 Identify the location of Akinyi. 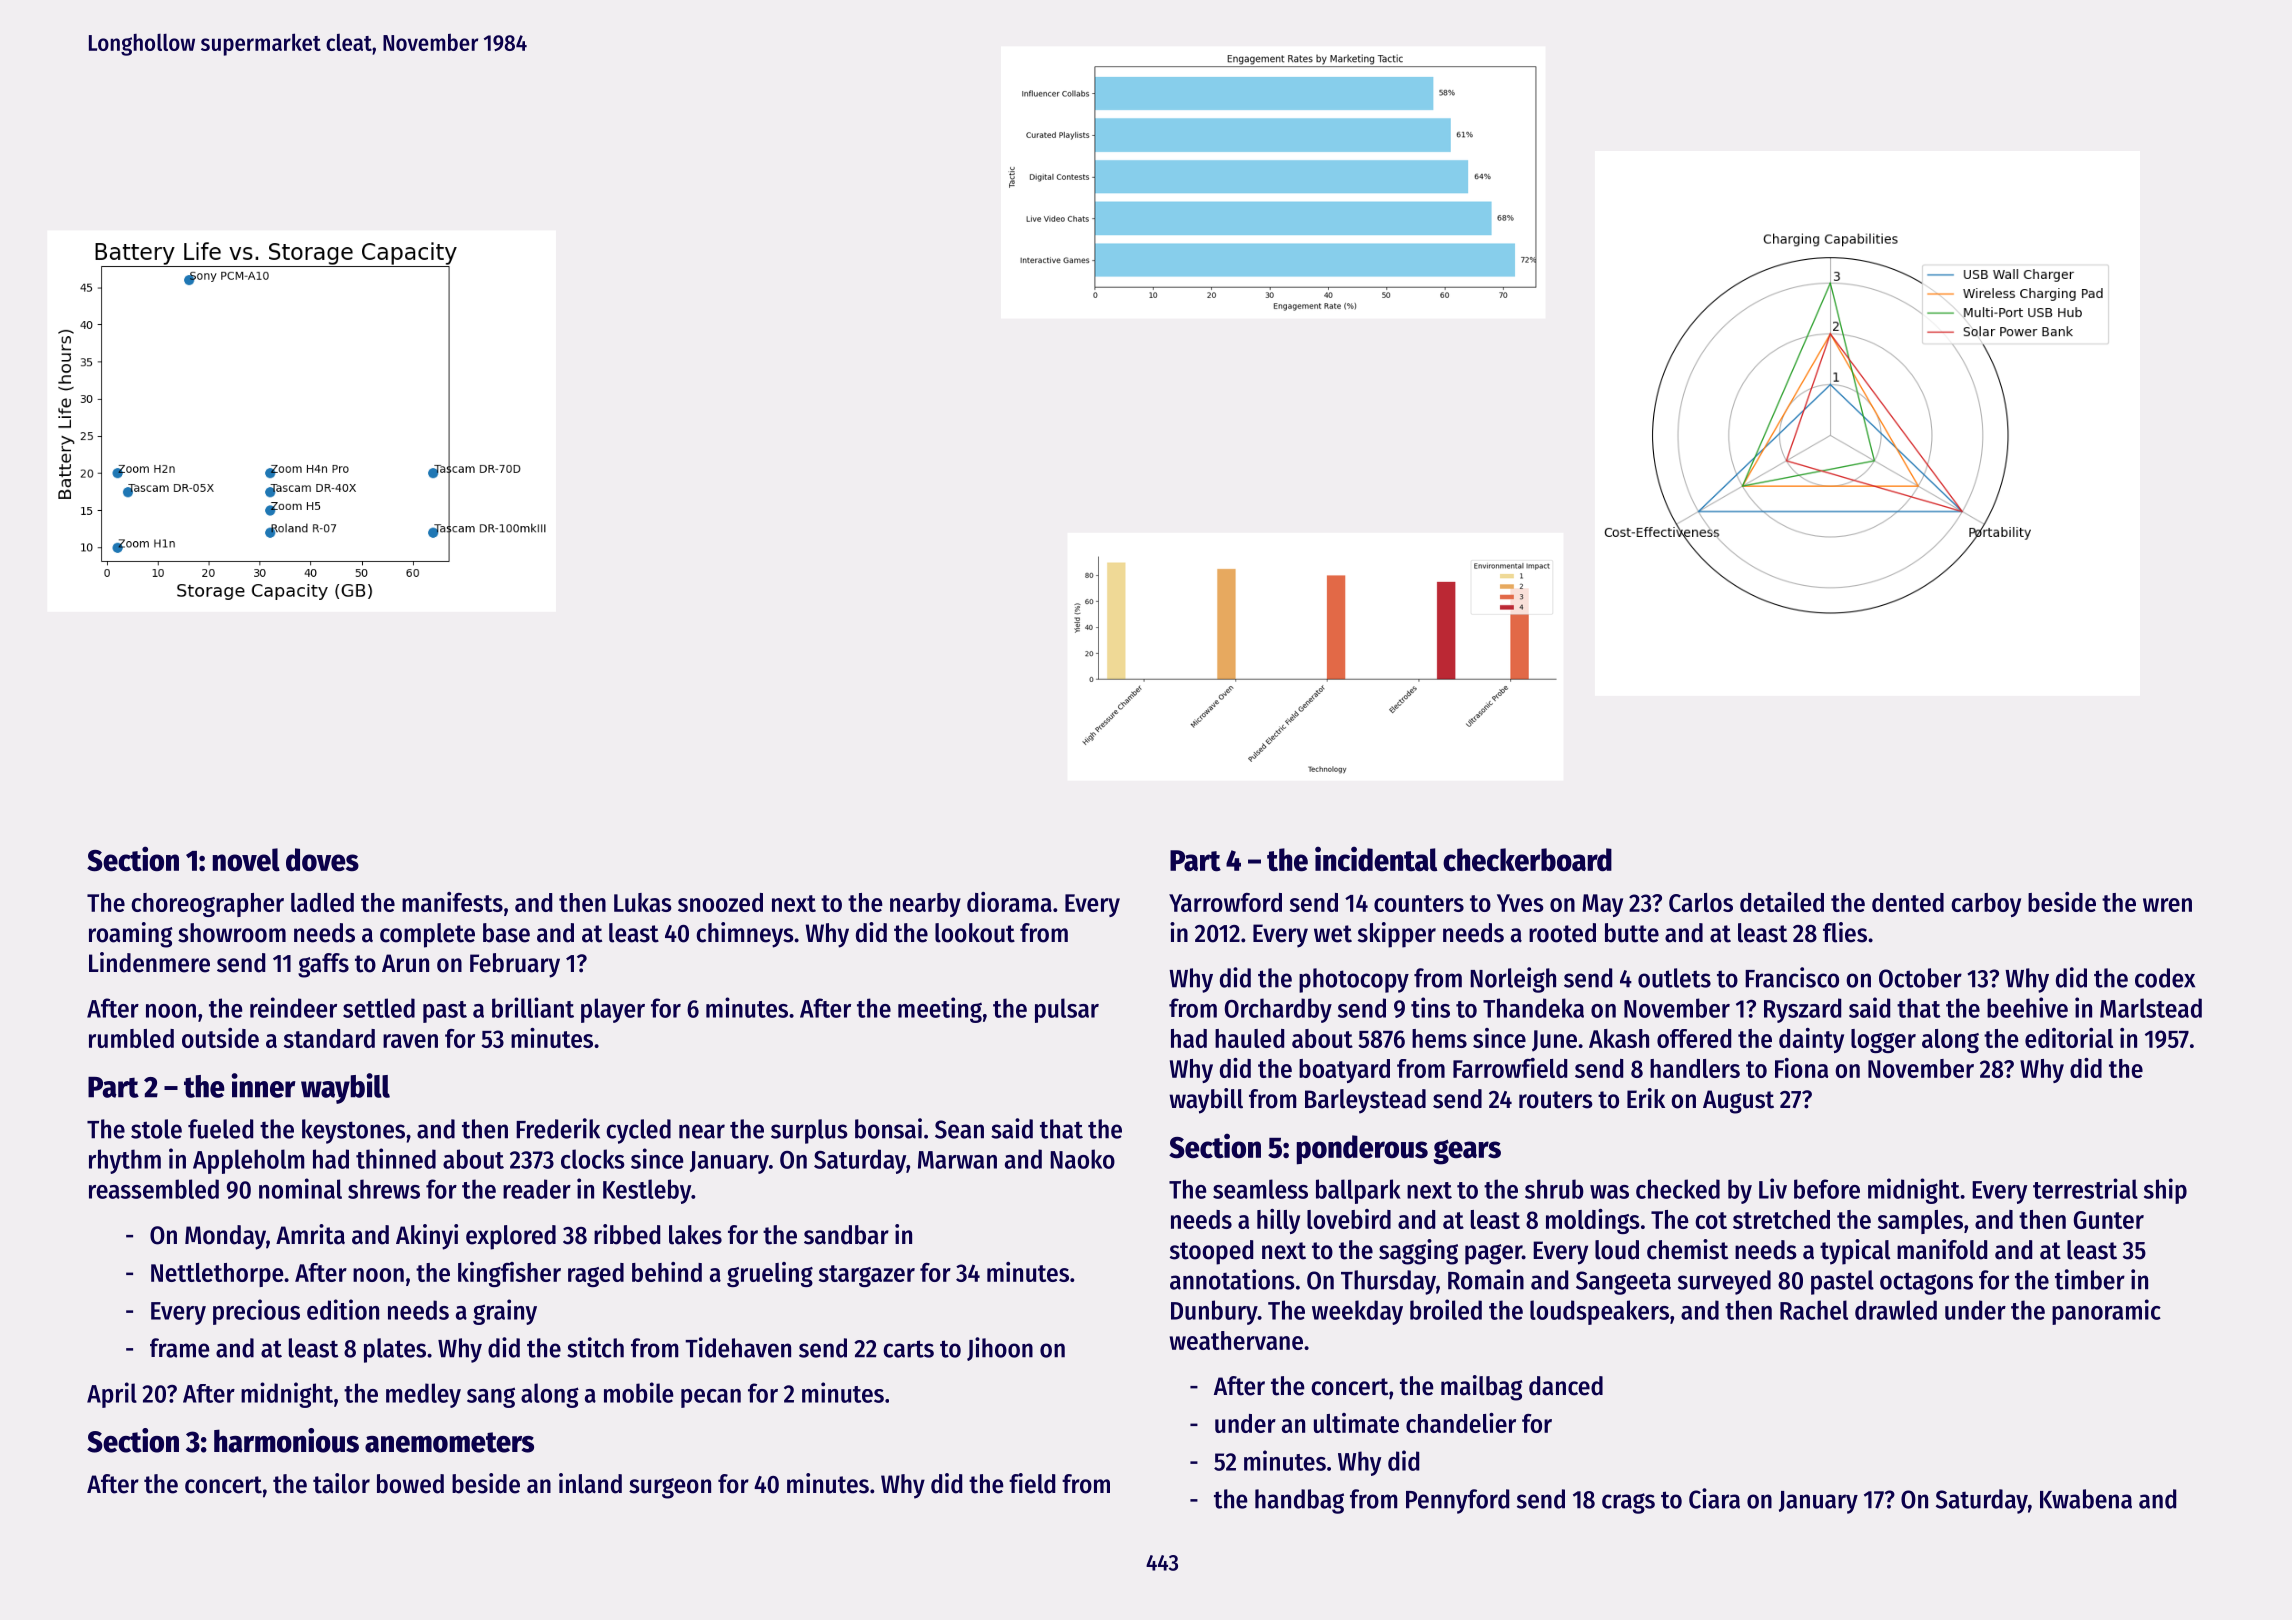
(427, 1237).
